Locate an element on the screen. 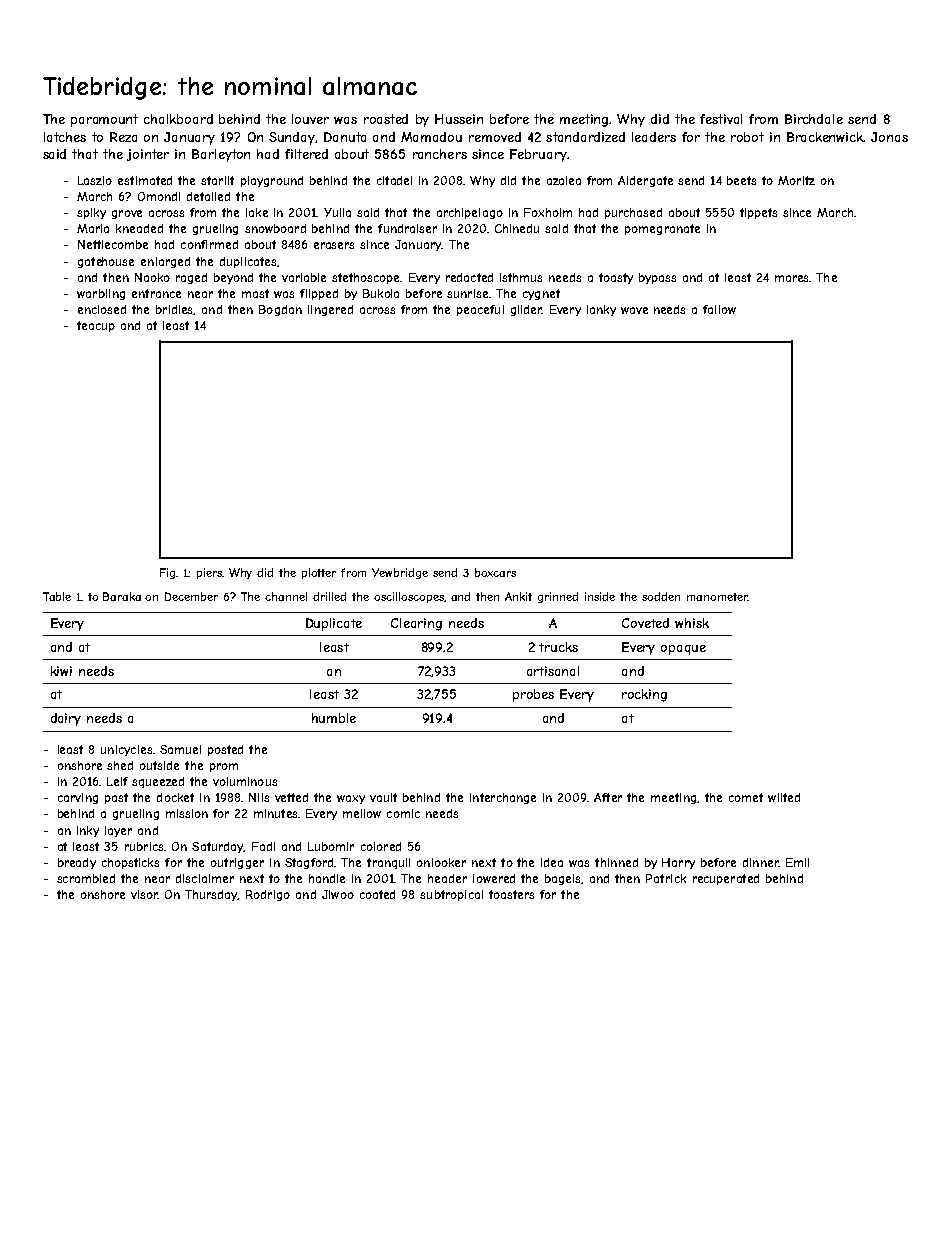 The image size is (952, 1233). colored is located at coordinates (381, 846).
